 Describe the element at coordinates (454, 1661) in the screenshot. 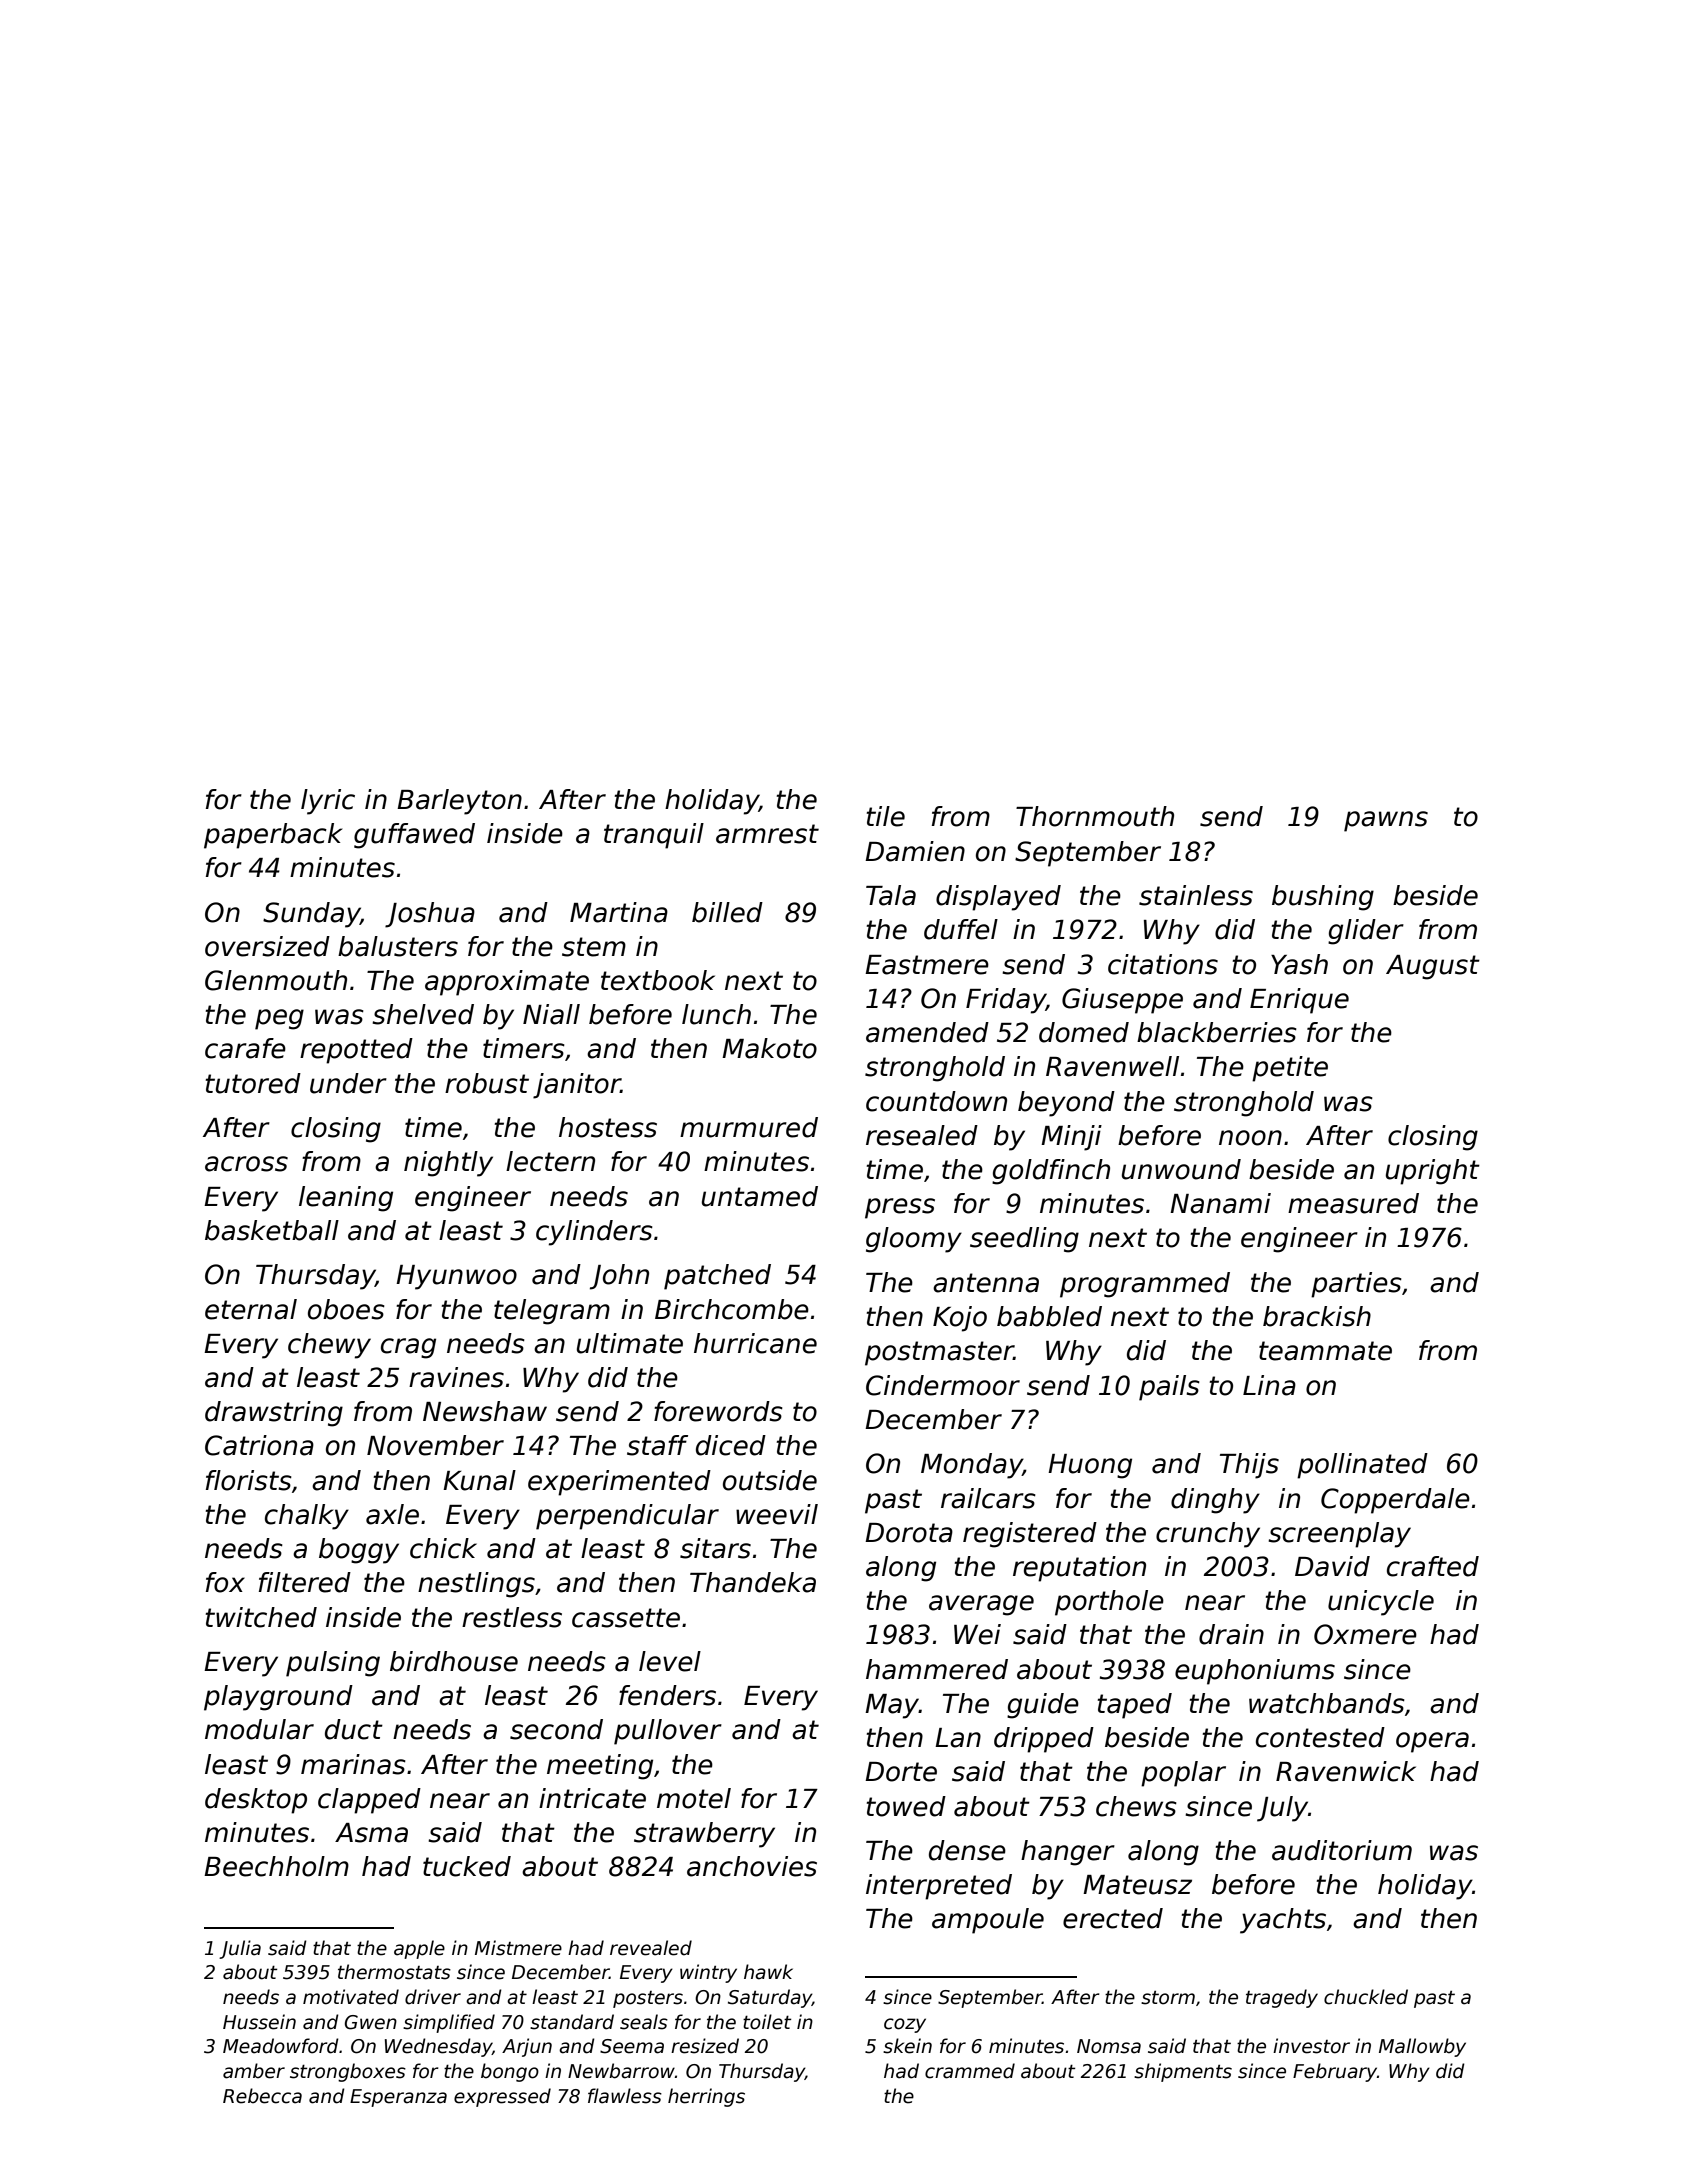

I see `birdhouse` at that location.
